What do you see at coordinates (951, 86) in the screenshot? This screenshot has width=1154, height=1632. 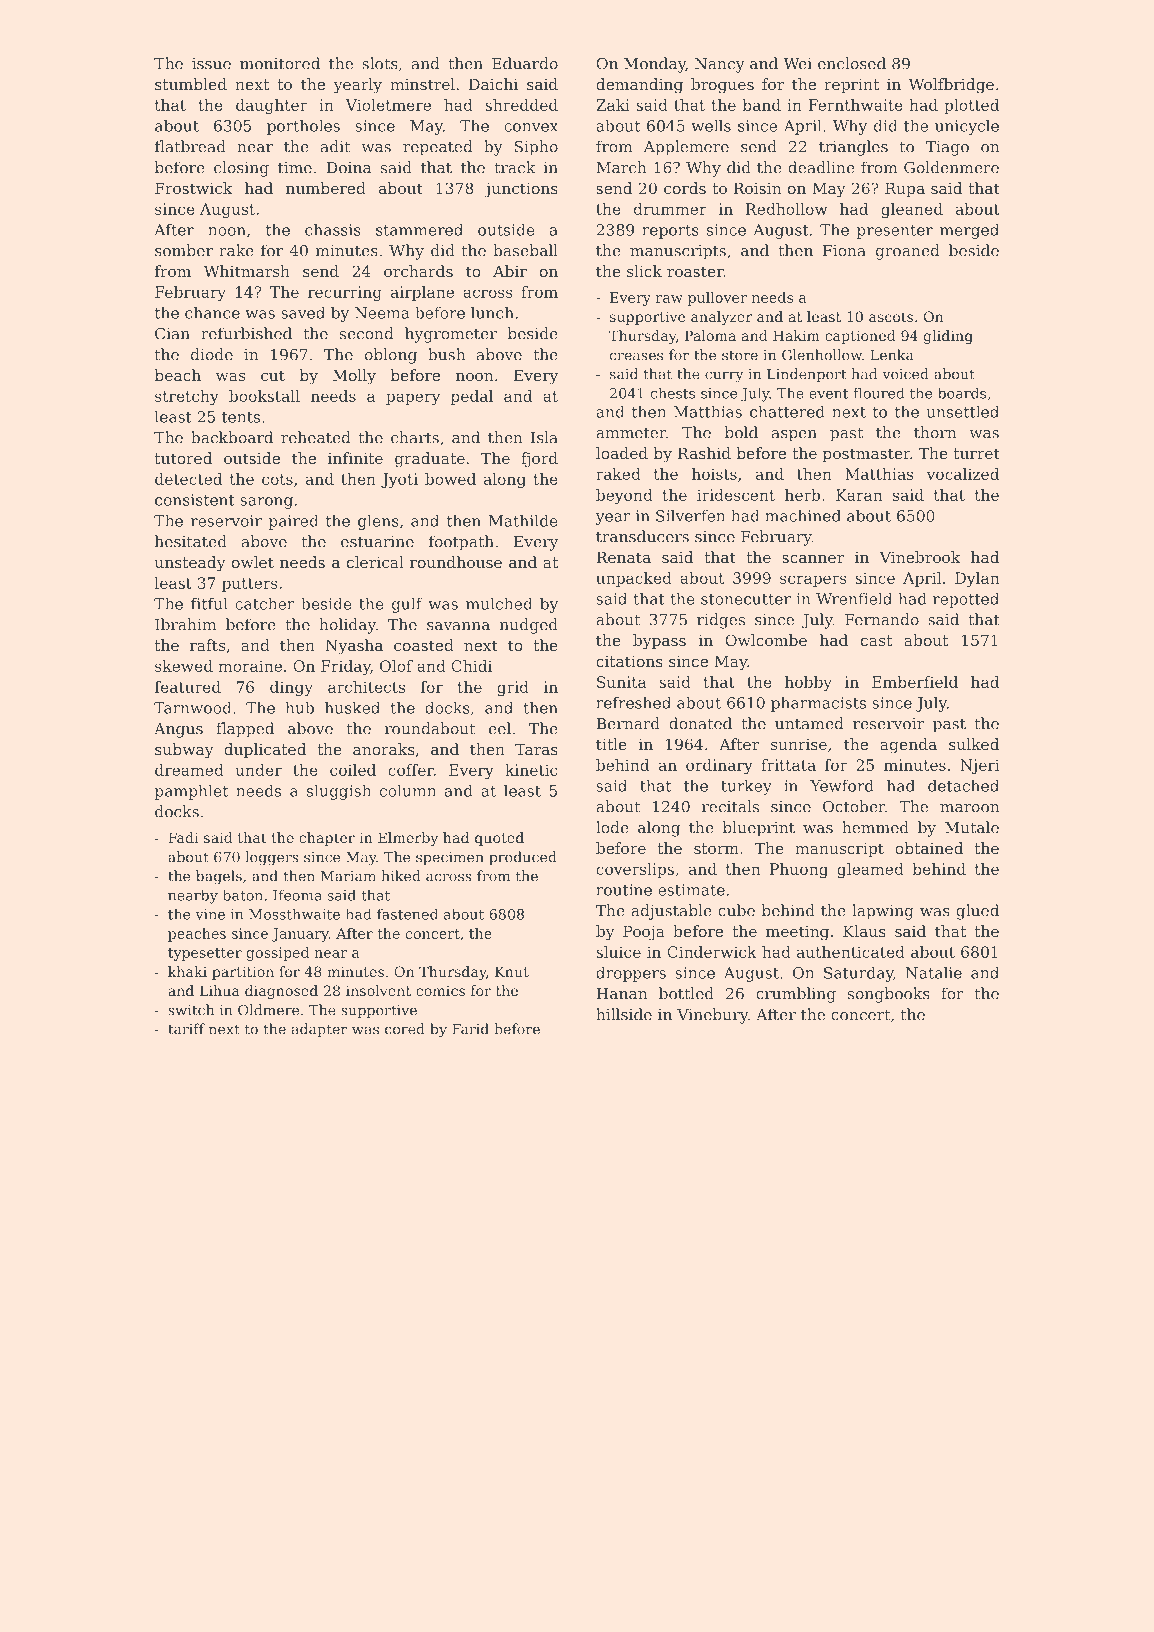 I see `Wolfbridge` at bounding box center [951, 86].
